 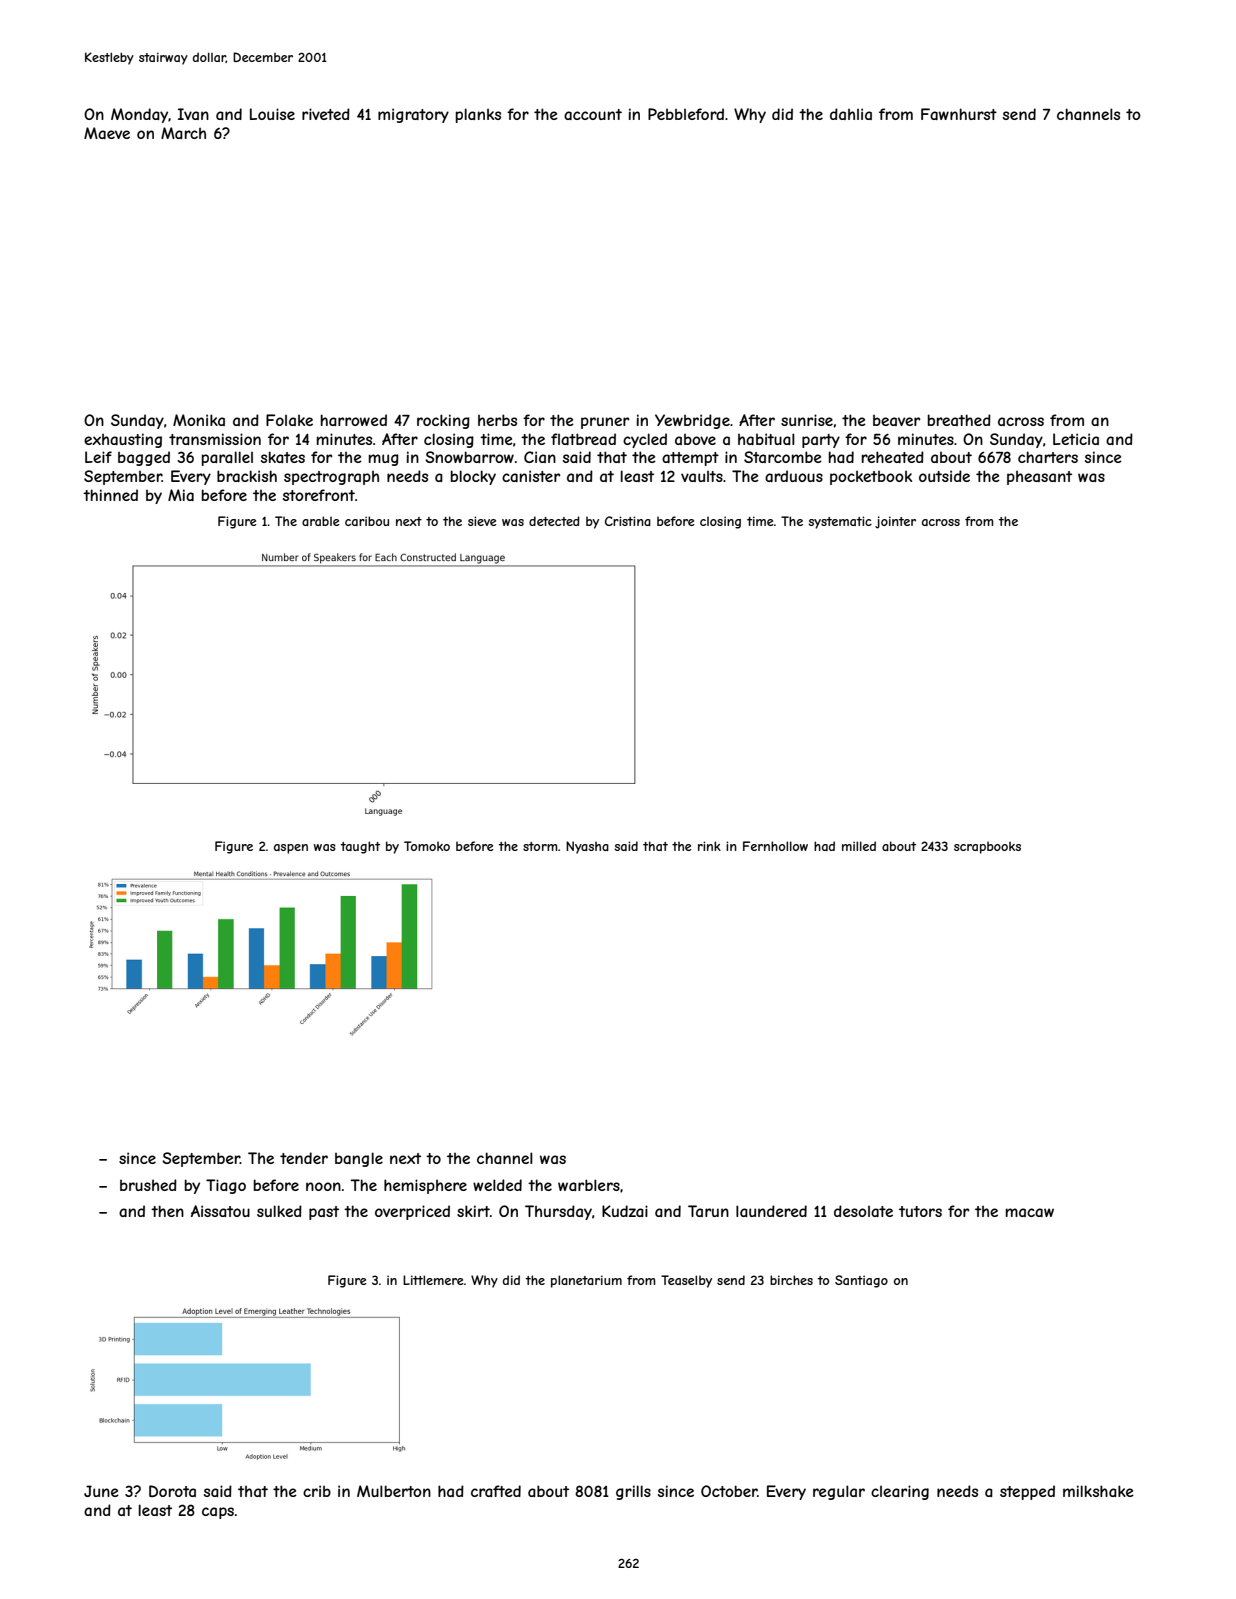 I want to click on Pebbleford, so click(x=686, y=114).
